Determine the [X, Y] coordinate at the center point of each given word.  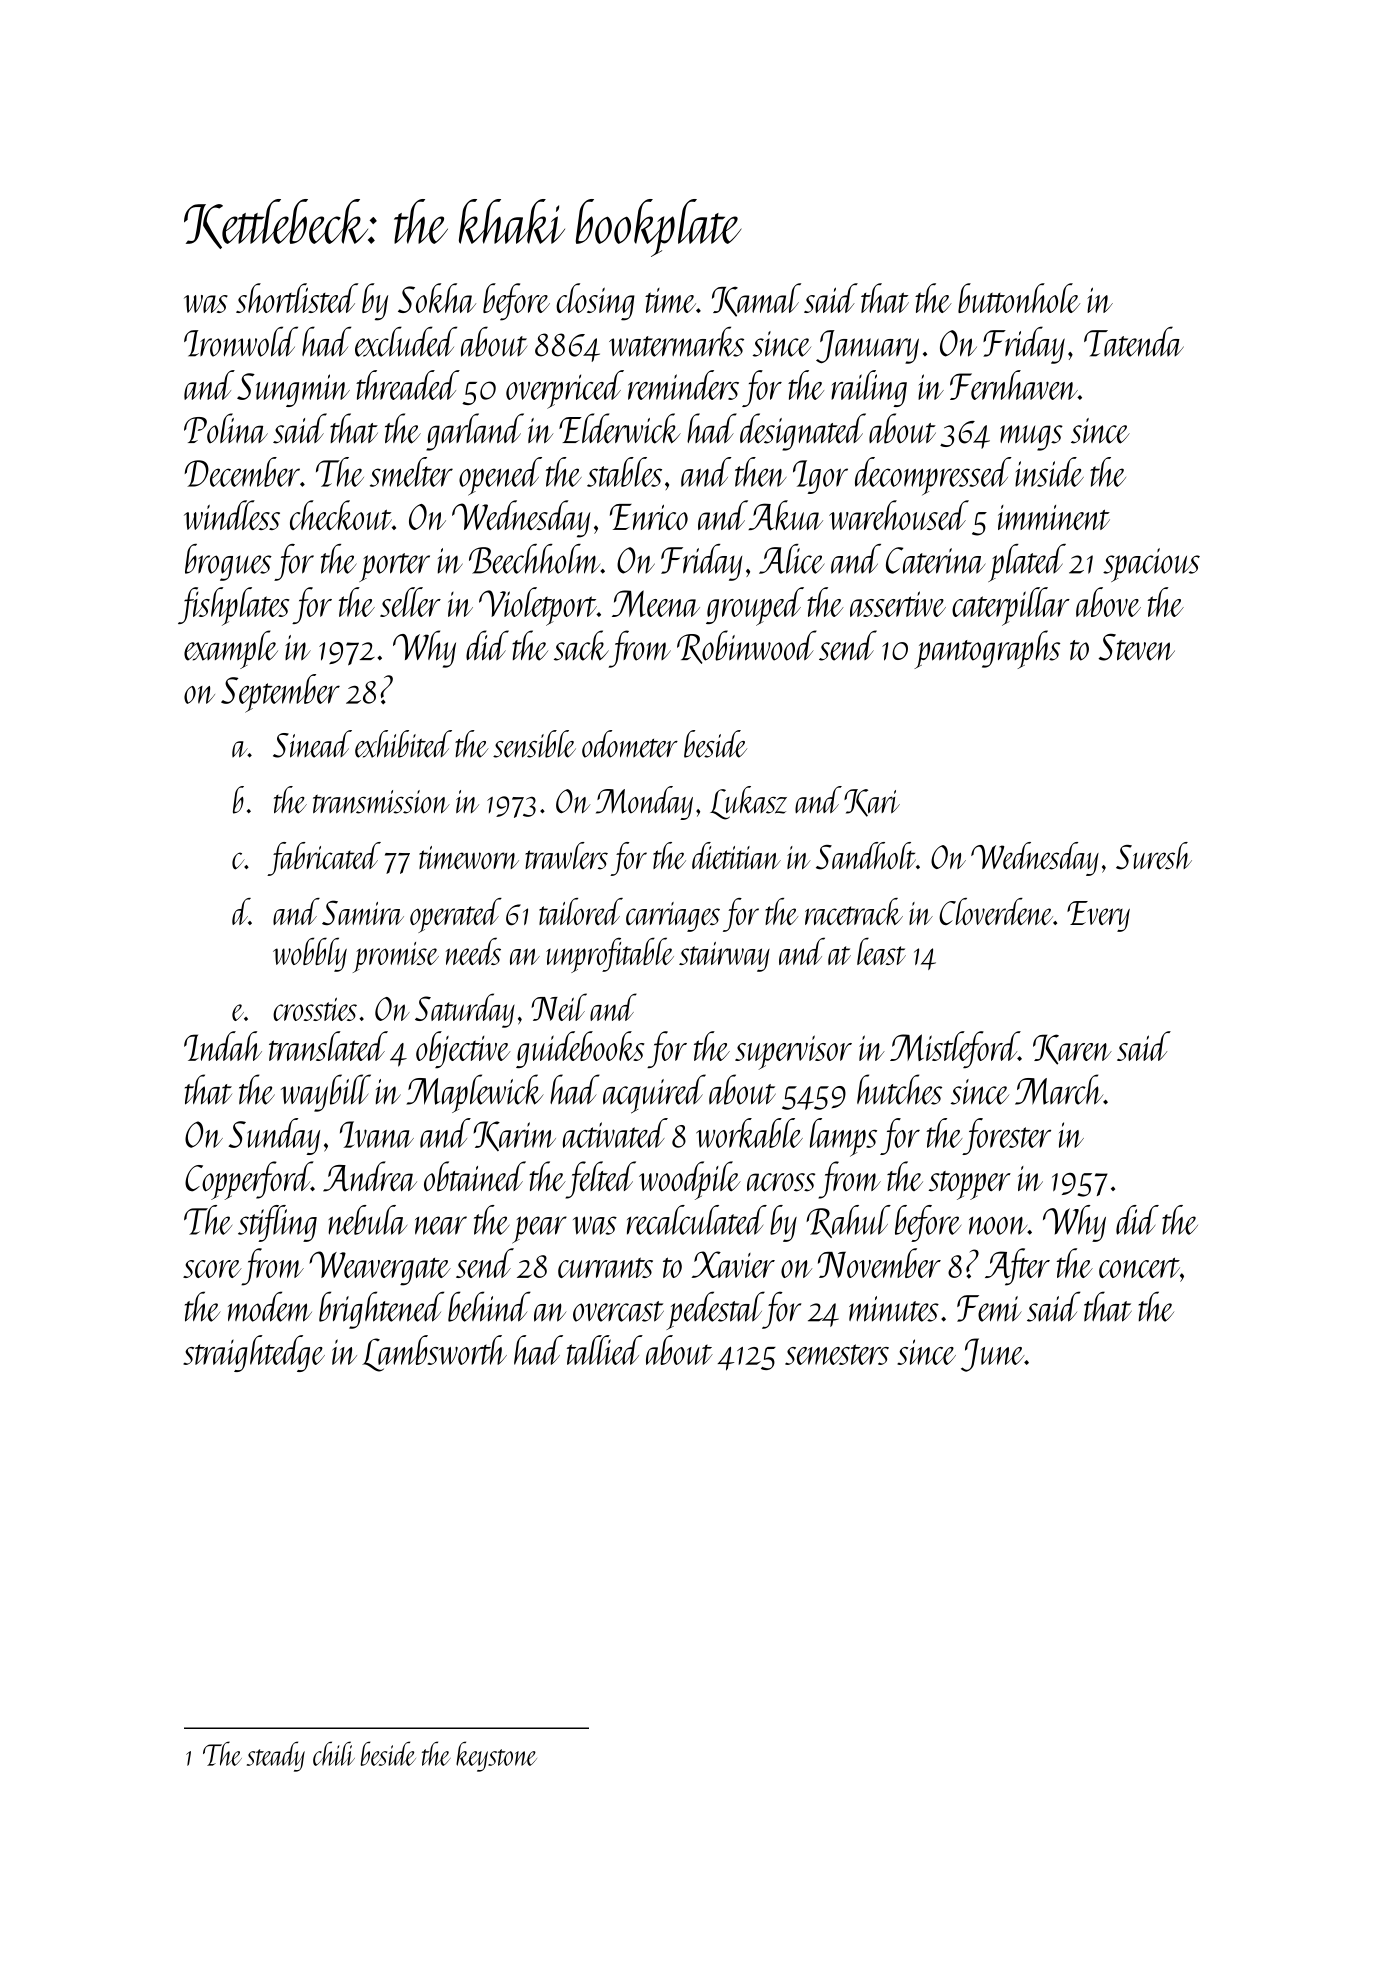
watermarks [676, 341]
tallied [605, 1350]
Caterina [936, 560]
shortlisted [297, 298]
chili [334, 1753]
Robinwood [747, 647]
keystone [496, 1756]
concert [1139, 1268]
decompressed [933, 476]
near [441, 1225]
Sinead [312, 744]
